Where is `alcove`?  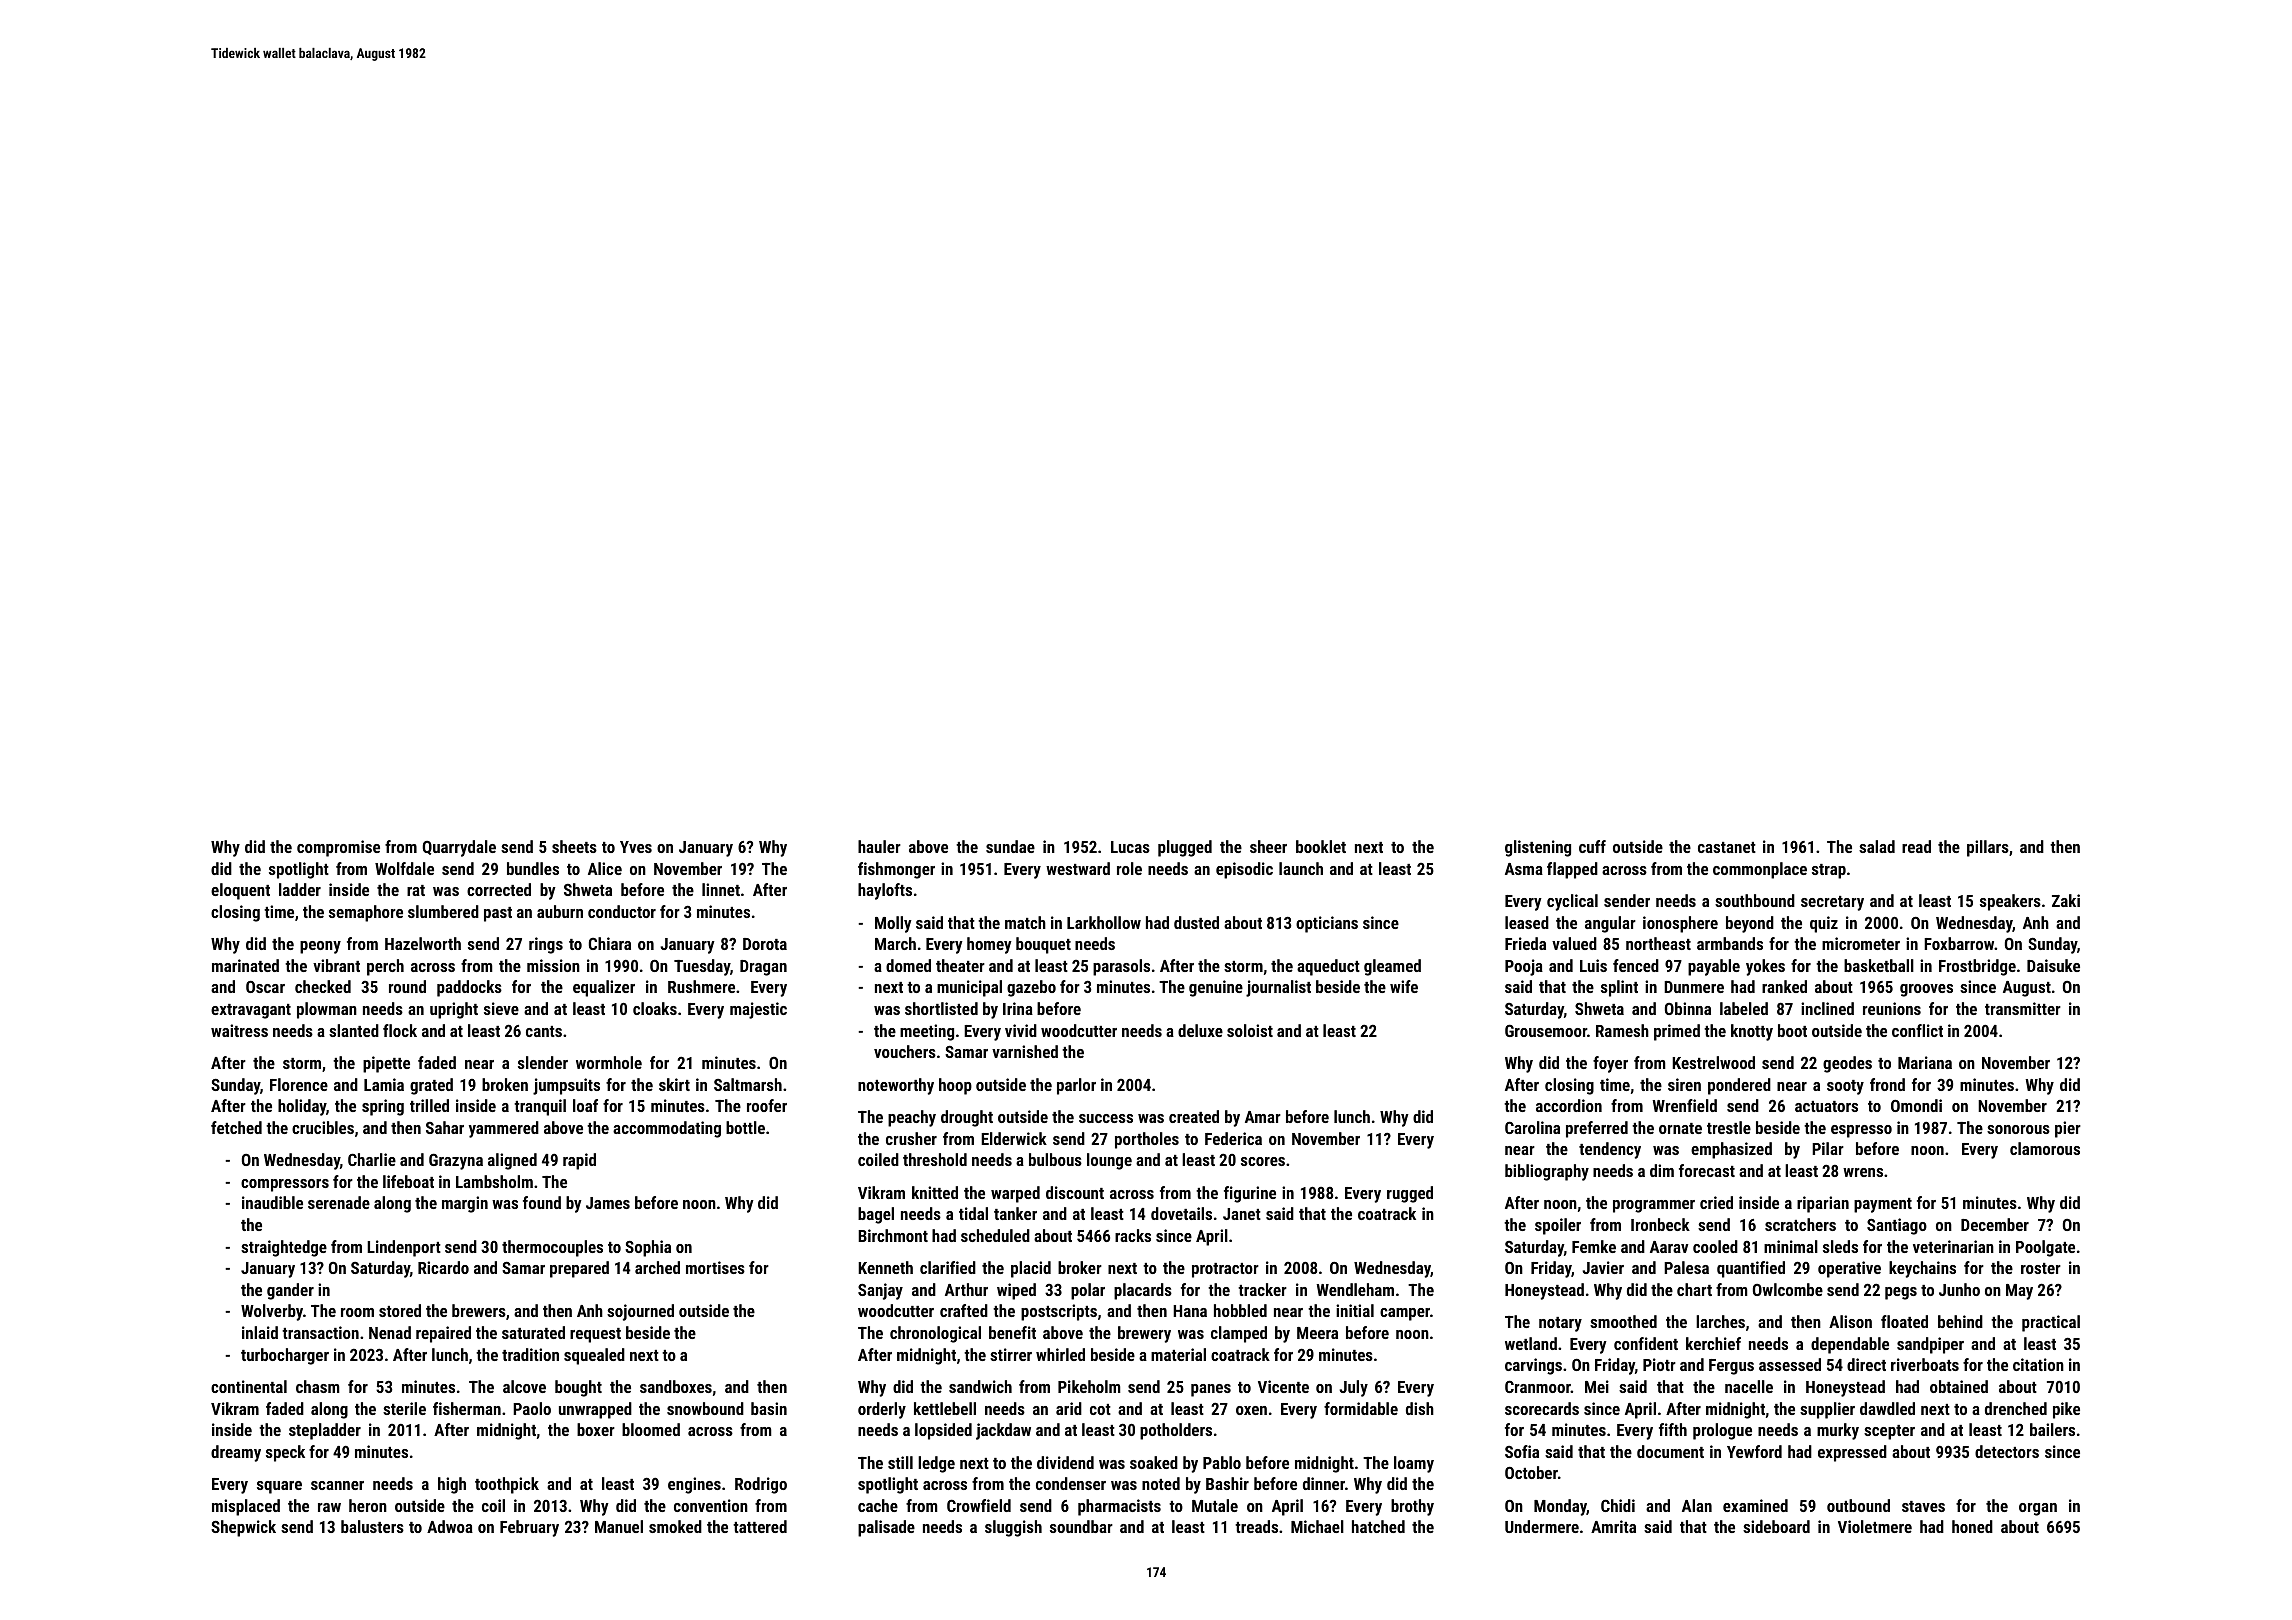
alcove is located at coordinates (524, 1386).
